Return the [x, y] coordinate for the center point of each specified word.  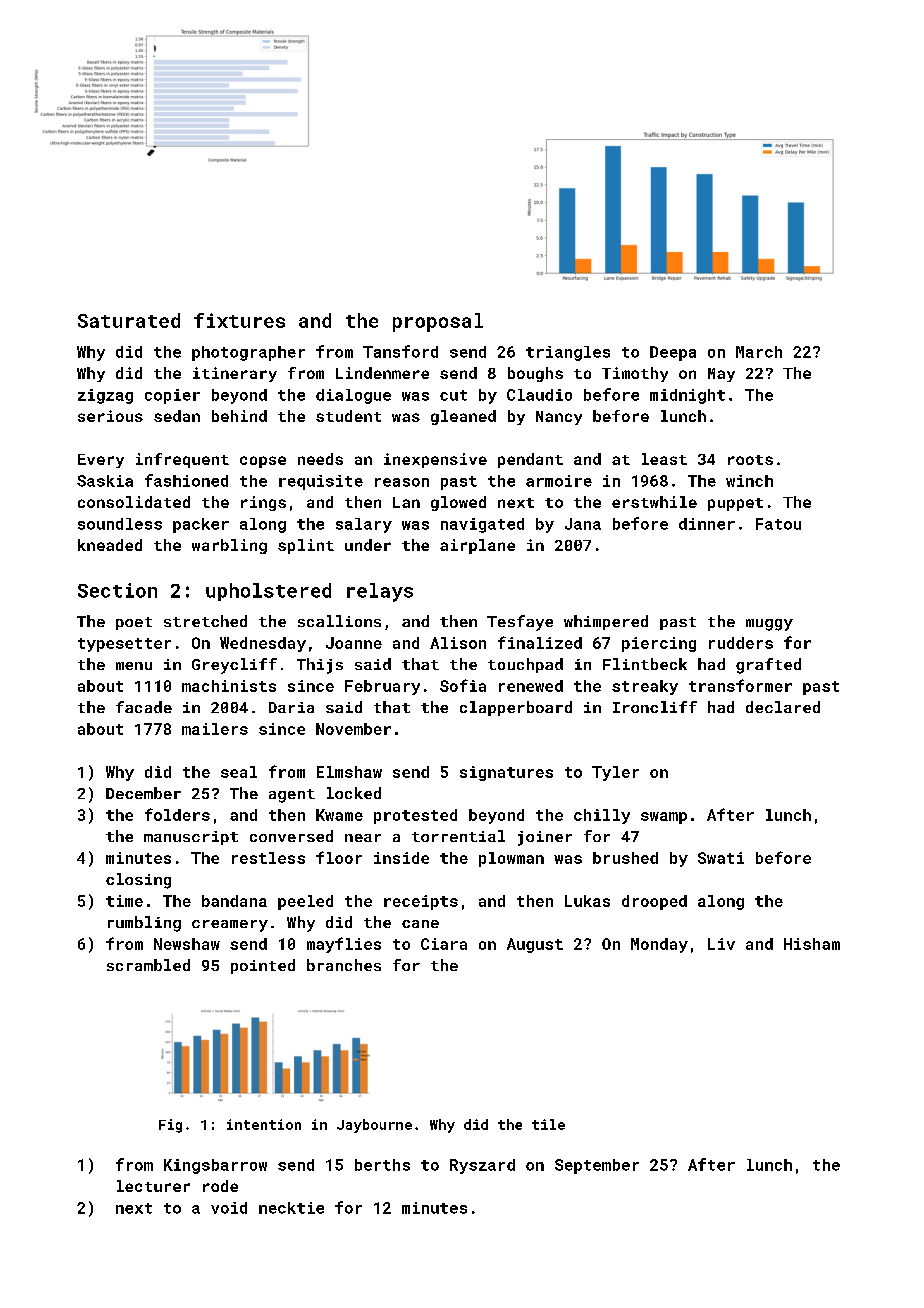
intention [264, 1124]
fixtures [239, 320]
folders [177, 814]
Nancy [559, 418]
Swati [721, 858]
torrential [458, 836]
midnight [687, 396]
